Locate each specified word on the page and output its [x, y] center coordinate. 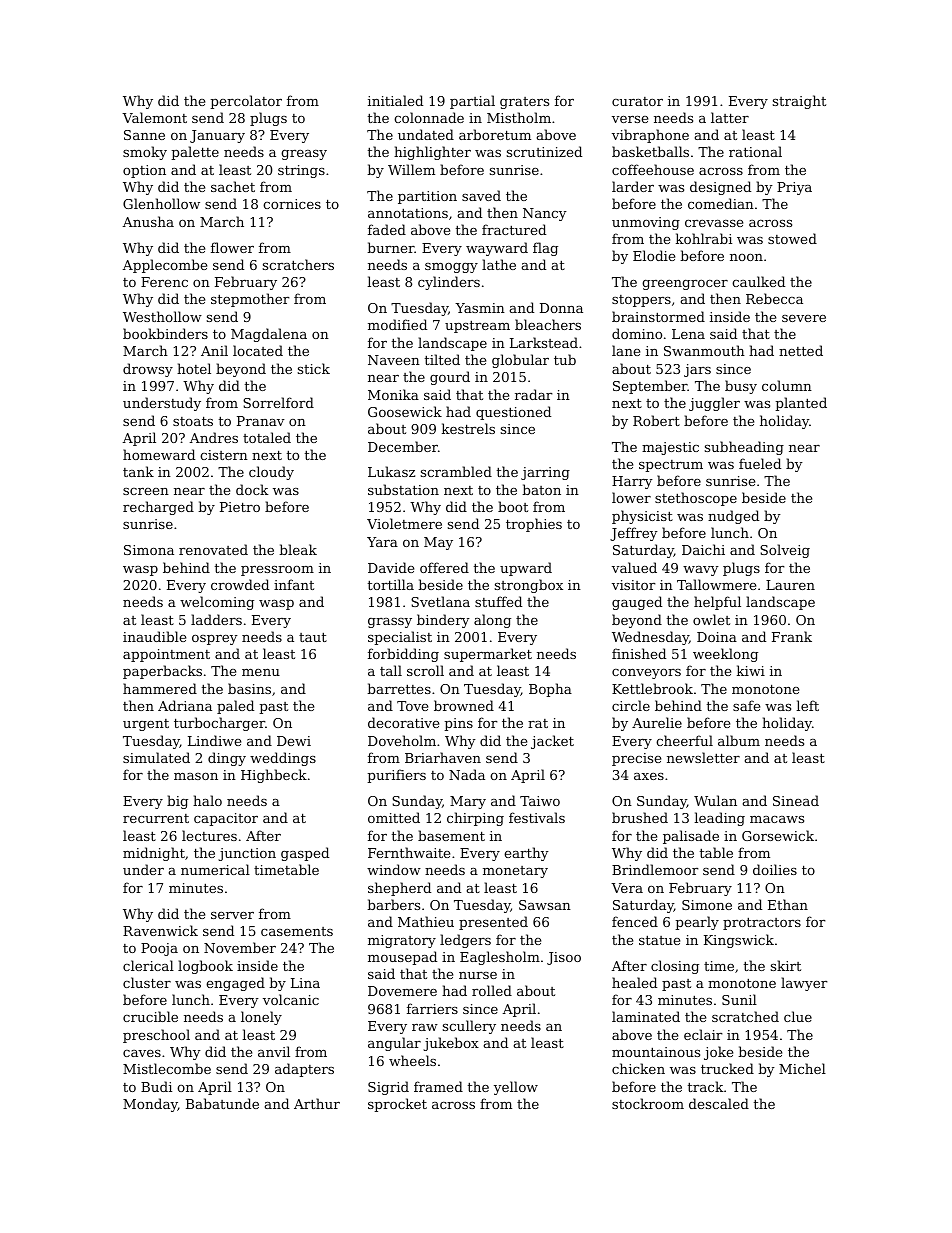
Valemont [154, 117]
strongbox [529, 586]
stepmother [250, 300]
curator [637, 101]
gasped [305, 854]
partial [472, 102]
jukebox [451, 1044]
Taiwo [540, 801]
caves [142, 1053]
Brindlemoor [655, 869]
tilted [442, 359]
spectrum [671, 466]
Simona [149, 550]
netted [801, 350]
